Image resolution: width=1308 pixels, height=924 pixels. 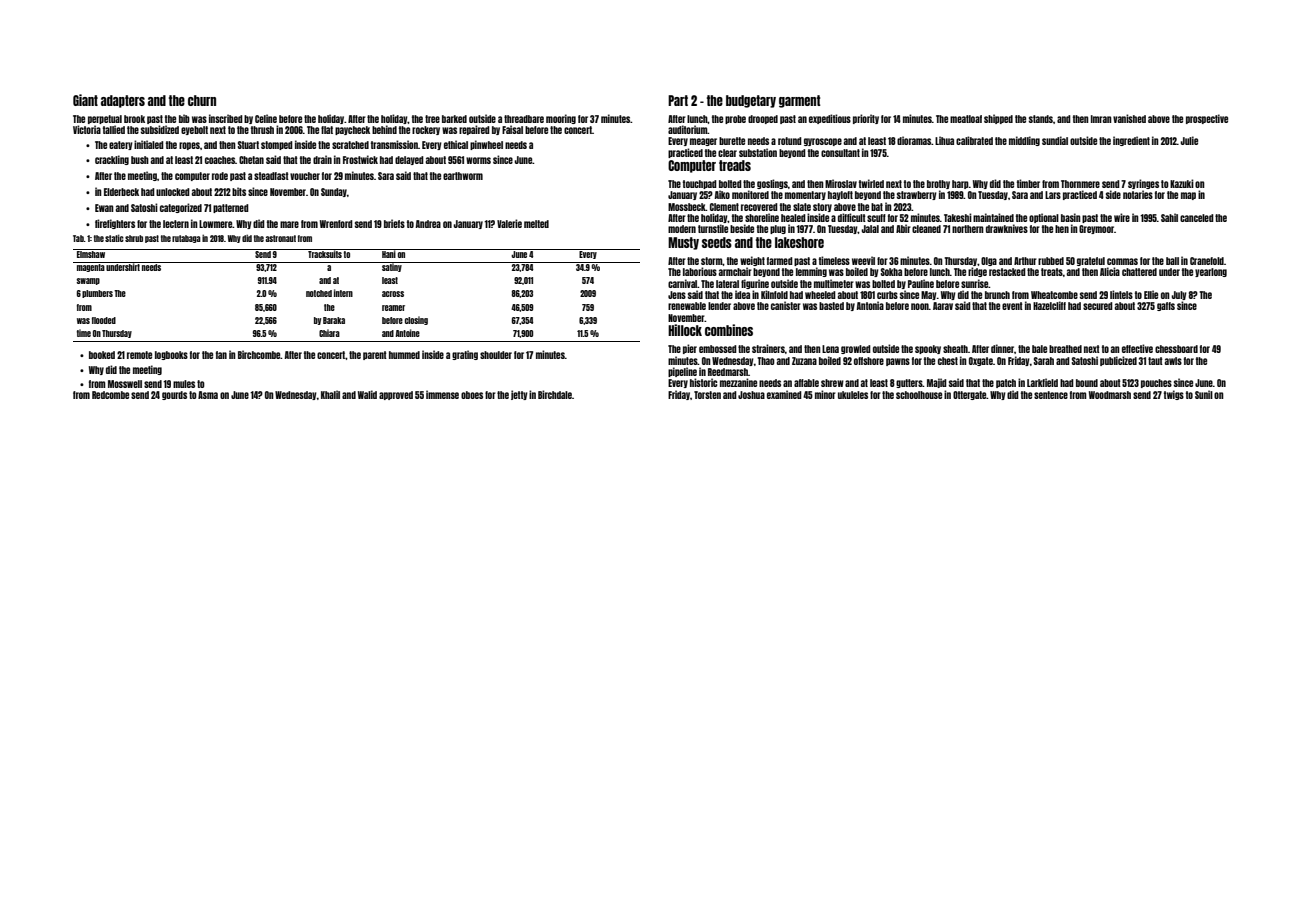 I want to click on syringes, so click(x=1143, y=184).
